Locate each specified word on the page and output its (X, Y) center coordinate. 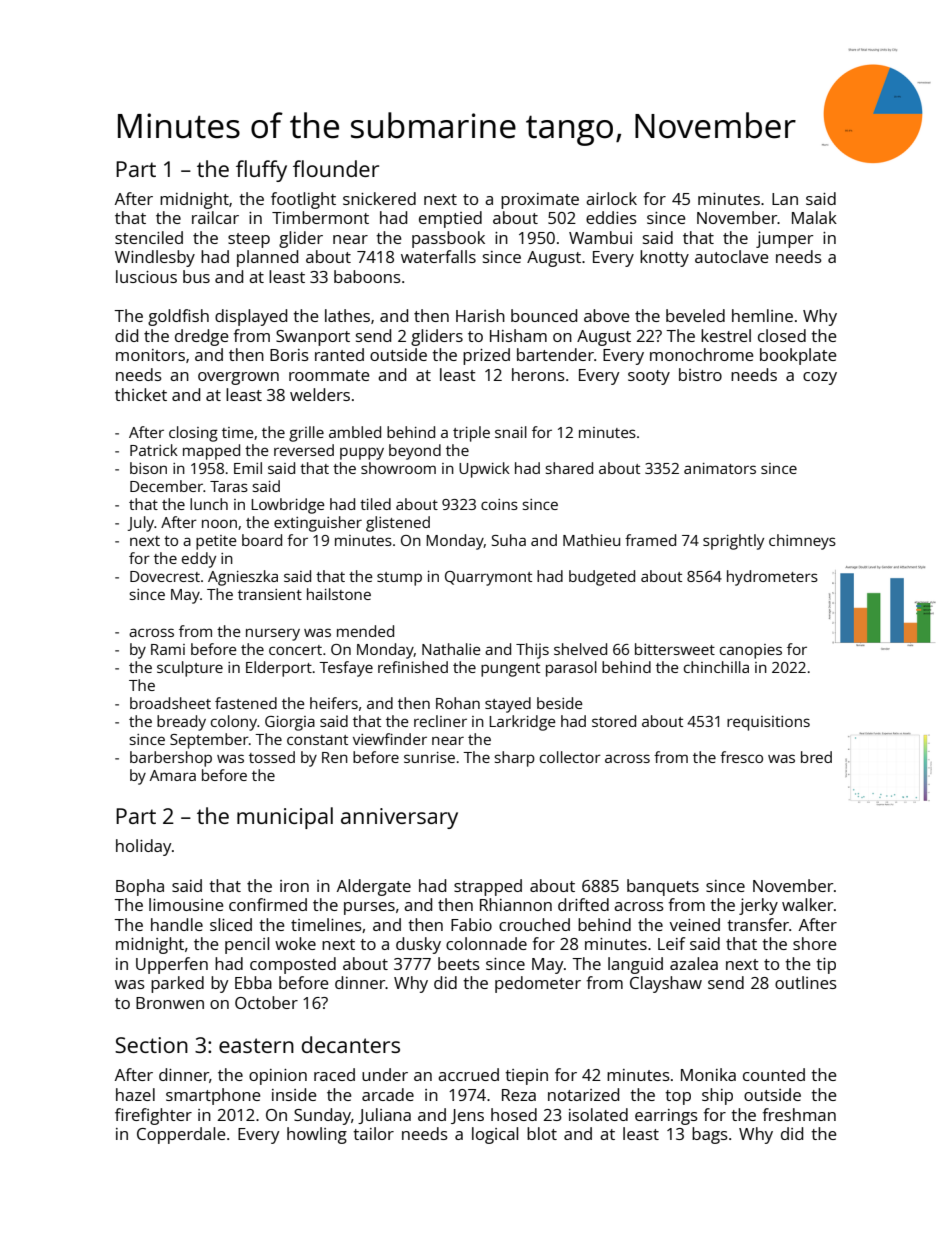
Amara (173, 775)
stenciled (149, 237)
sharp (514, 759)
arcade (388, 1094)
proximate (540, 201)
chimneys (802, 542)
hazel (135, 1094)
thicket (141, 394)
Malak (814, 217)
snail (511, 432)
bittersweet (675, 649)
